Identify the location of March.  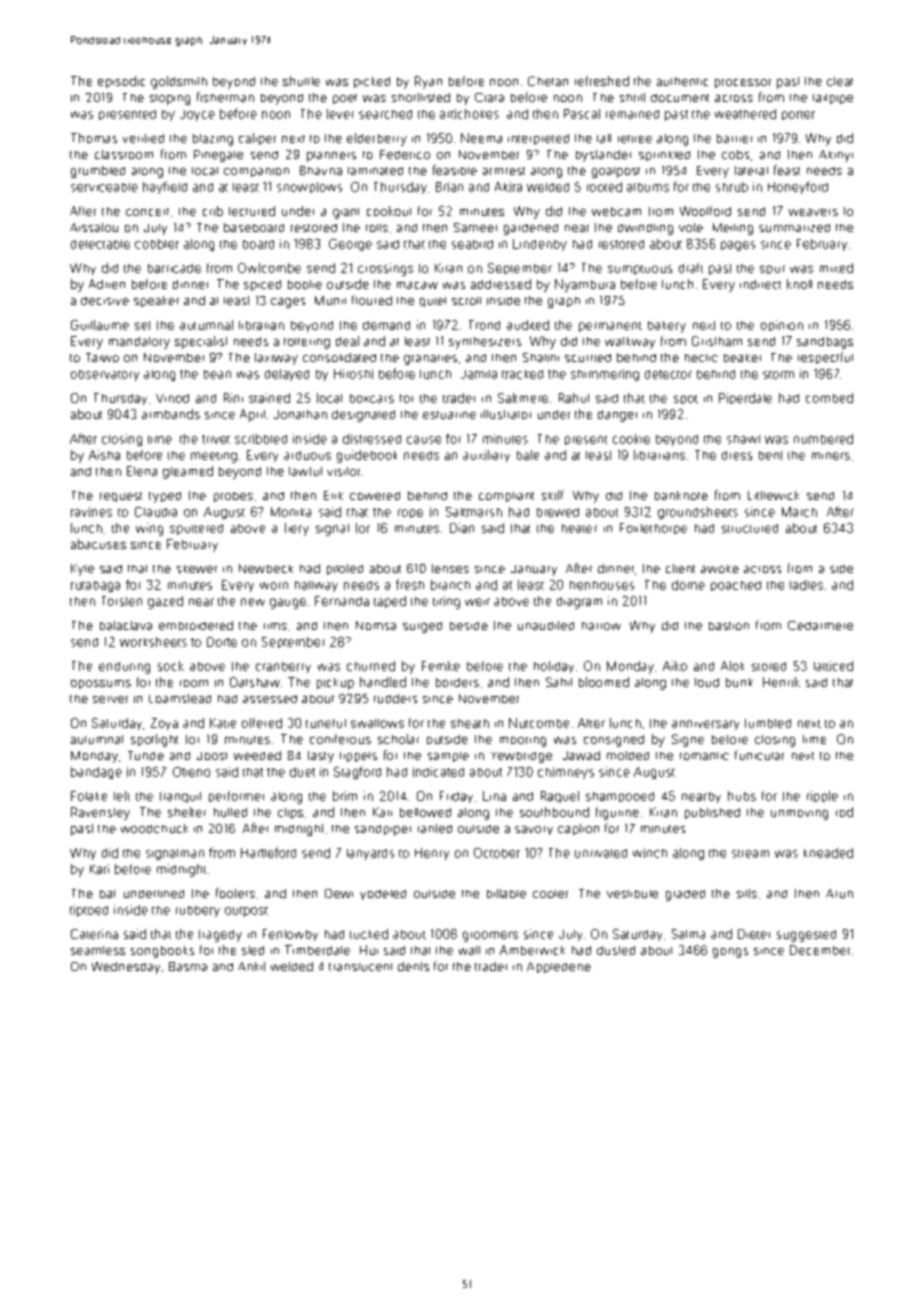
(799, 512).
